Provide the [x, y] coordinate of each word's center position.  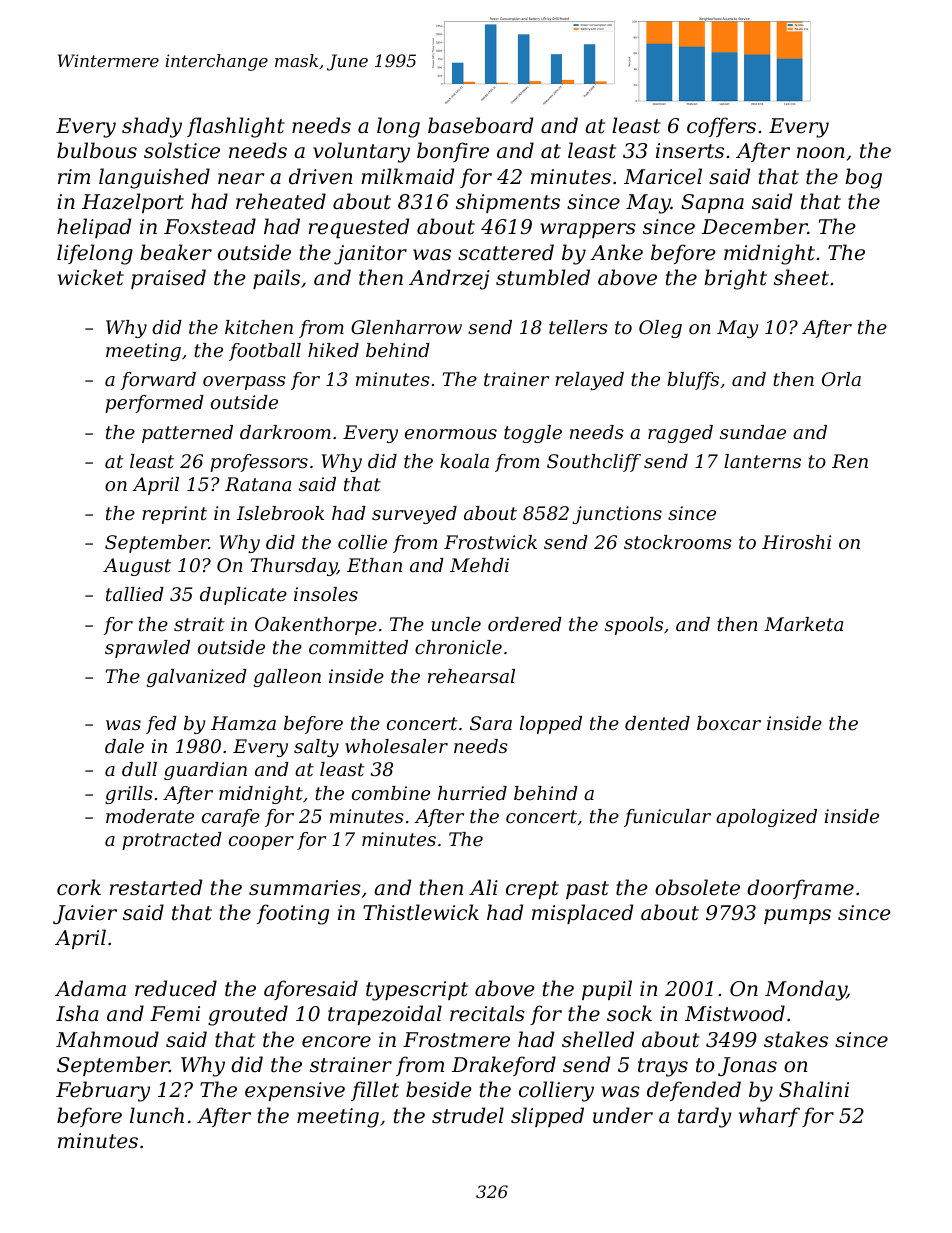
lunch [157, 1115]
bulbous [97, 150]
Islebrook [280, 513]
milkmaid [408, 176]
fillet [375, 1091]
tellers [578, 327]
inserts [690, 151]
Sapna [712, 203]
